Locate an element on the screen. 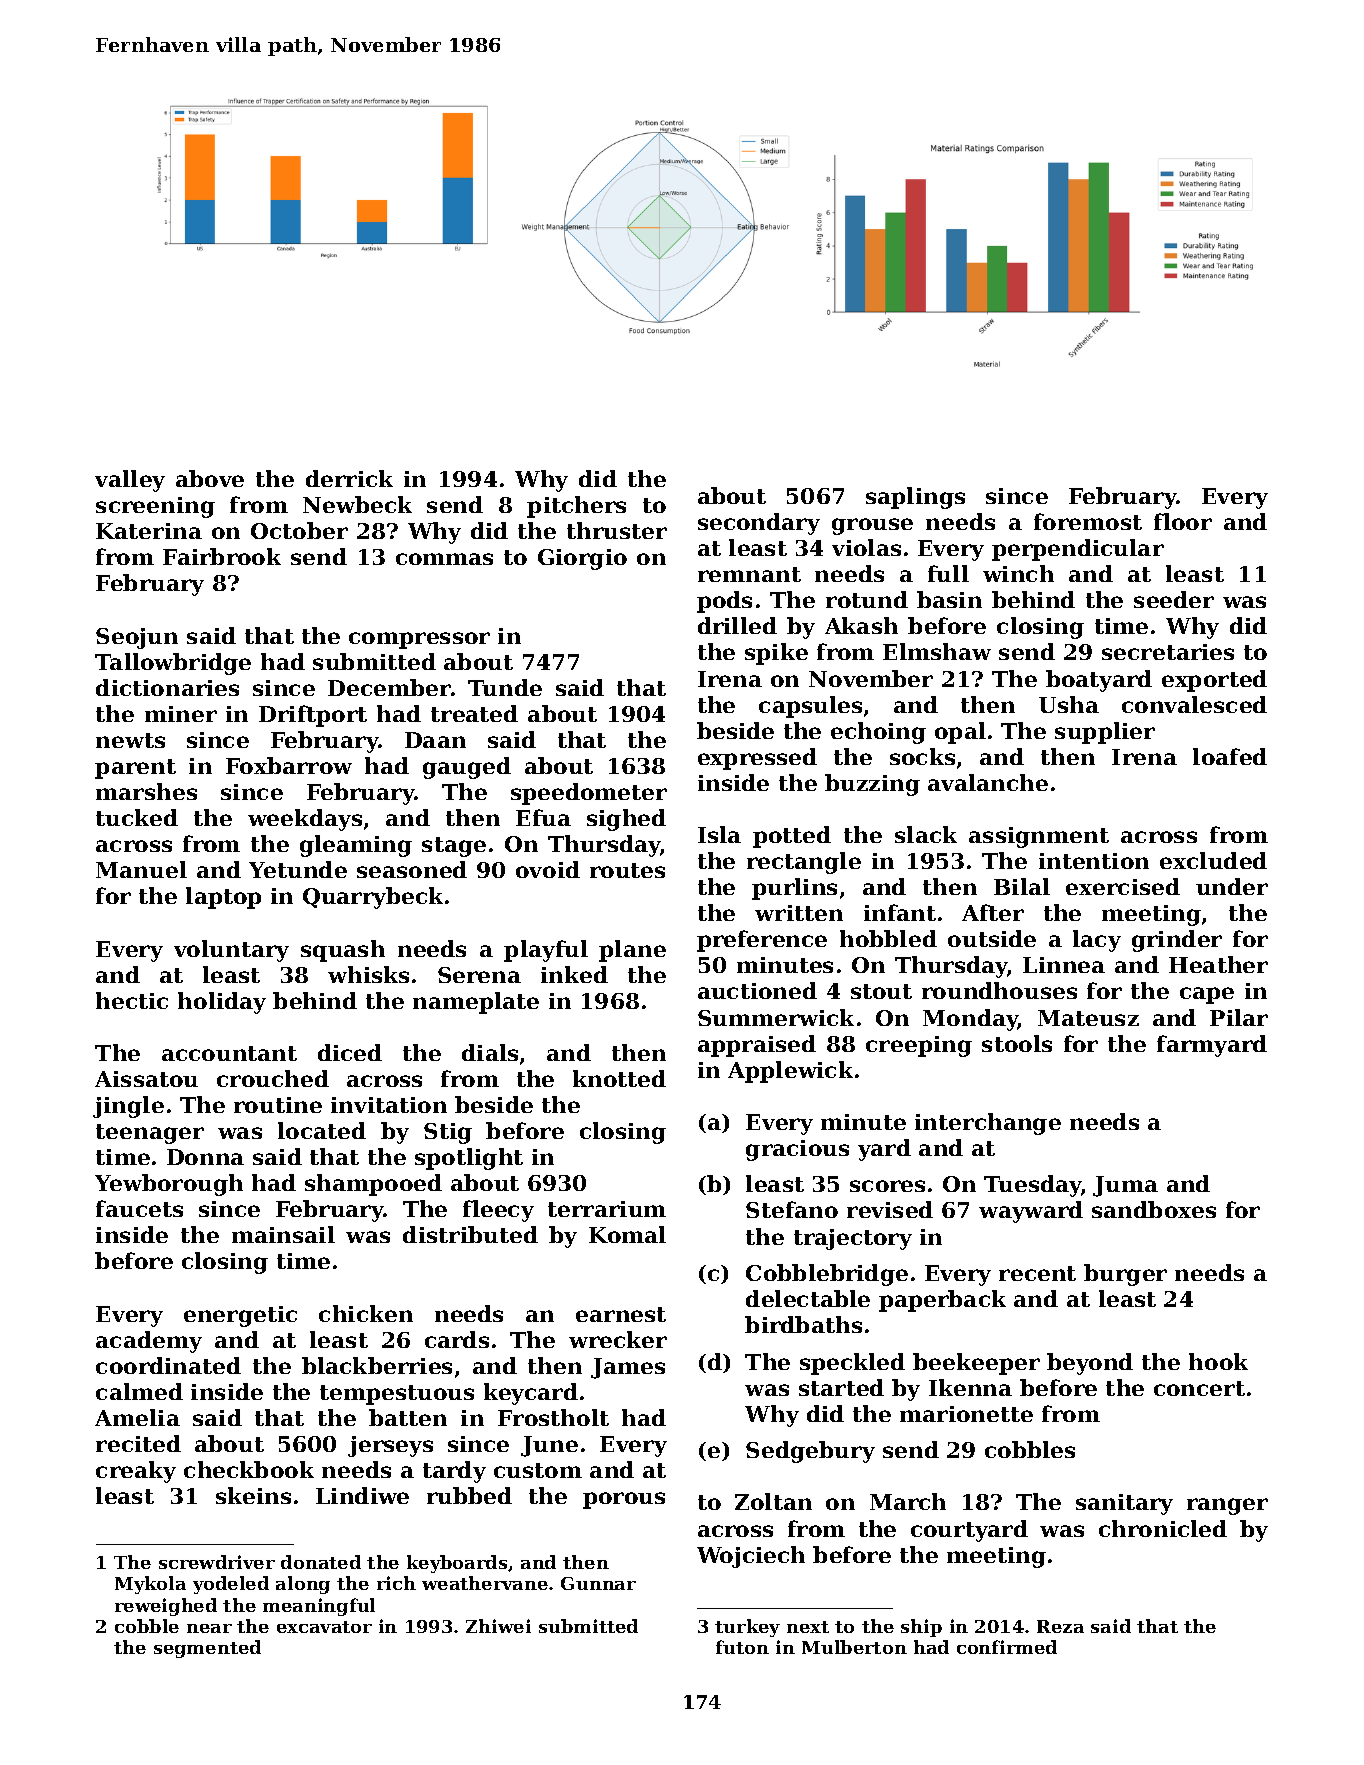  valley is located at coordinates (130, 481).
